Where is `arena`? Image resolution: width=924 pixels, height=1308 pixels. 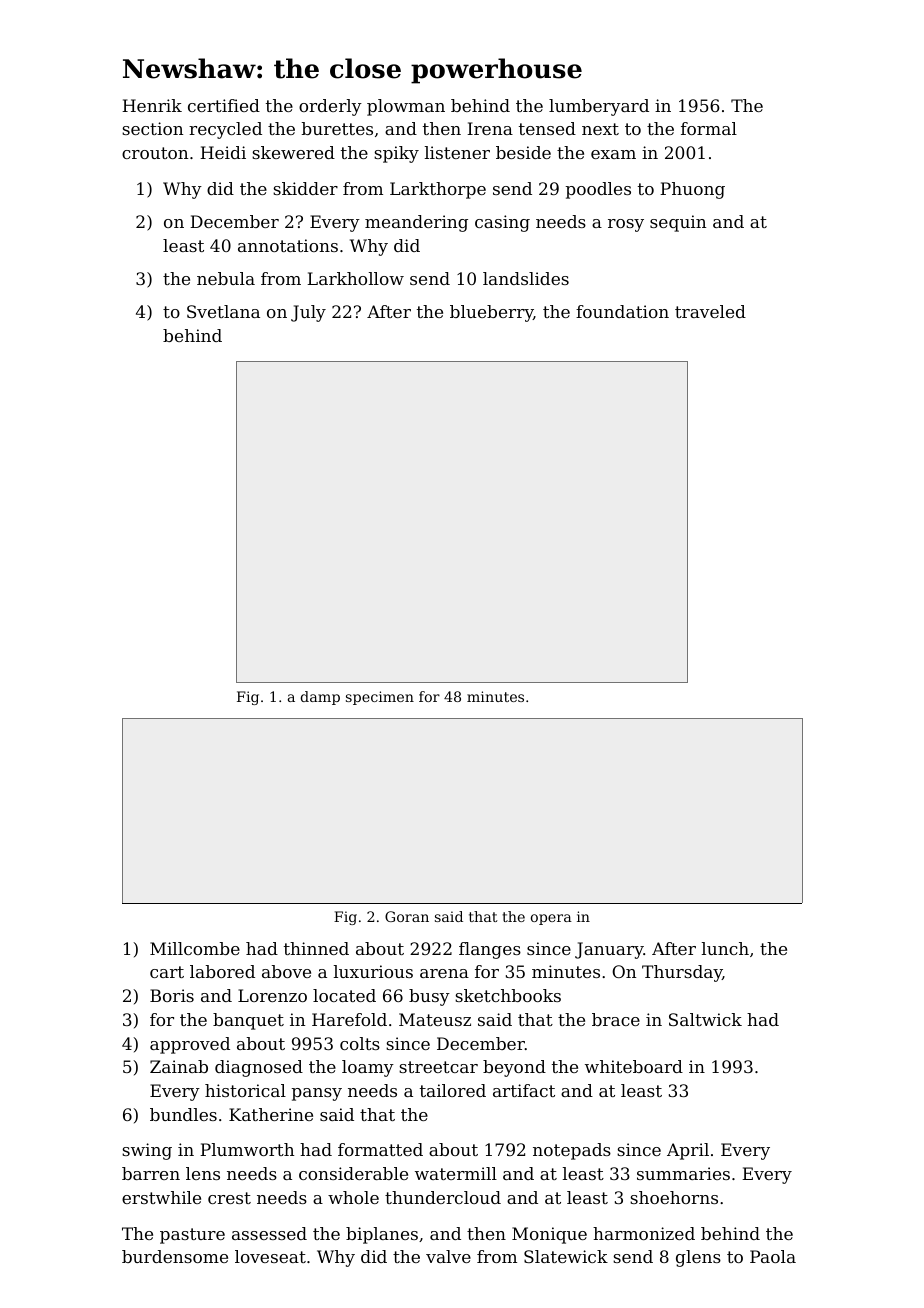
arena is located at coordinates (444, 973).
